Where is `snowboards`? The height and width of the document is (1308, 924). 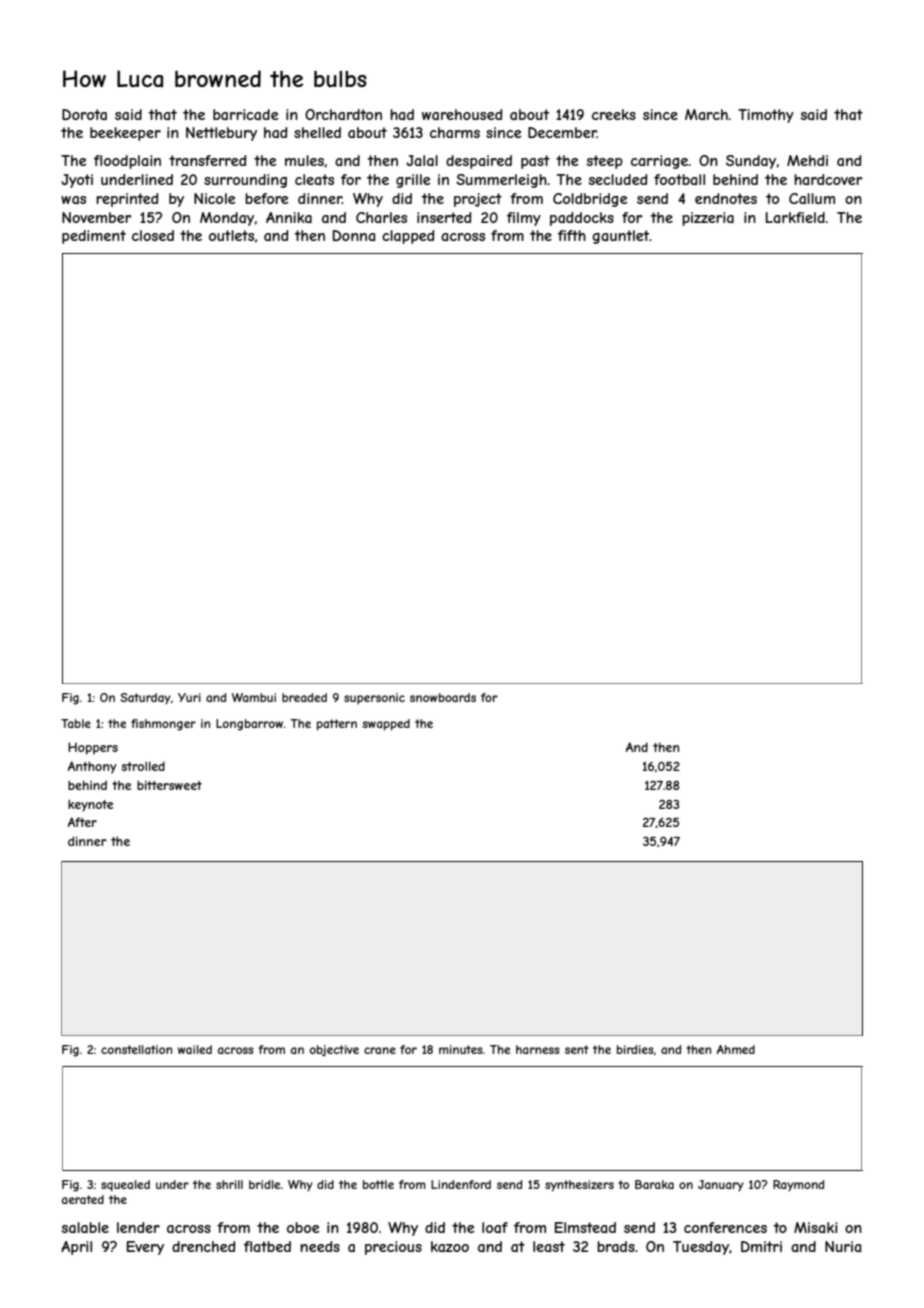
snowboards is located at coordinates (443, 697).
